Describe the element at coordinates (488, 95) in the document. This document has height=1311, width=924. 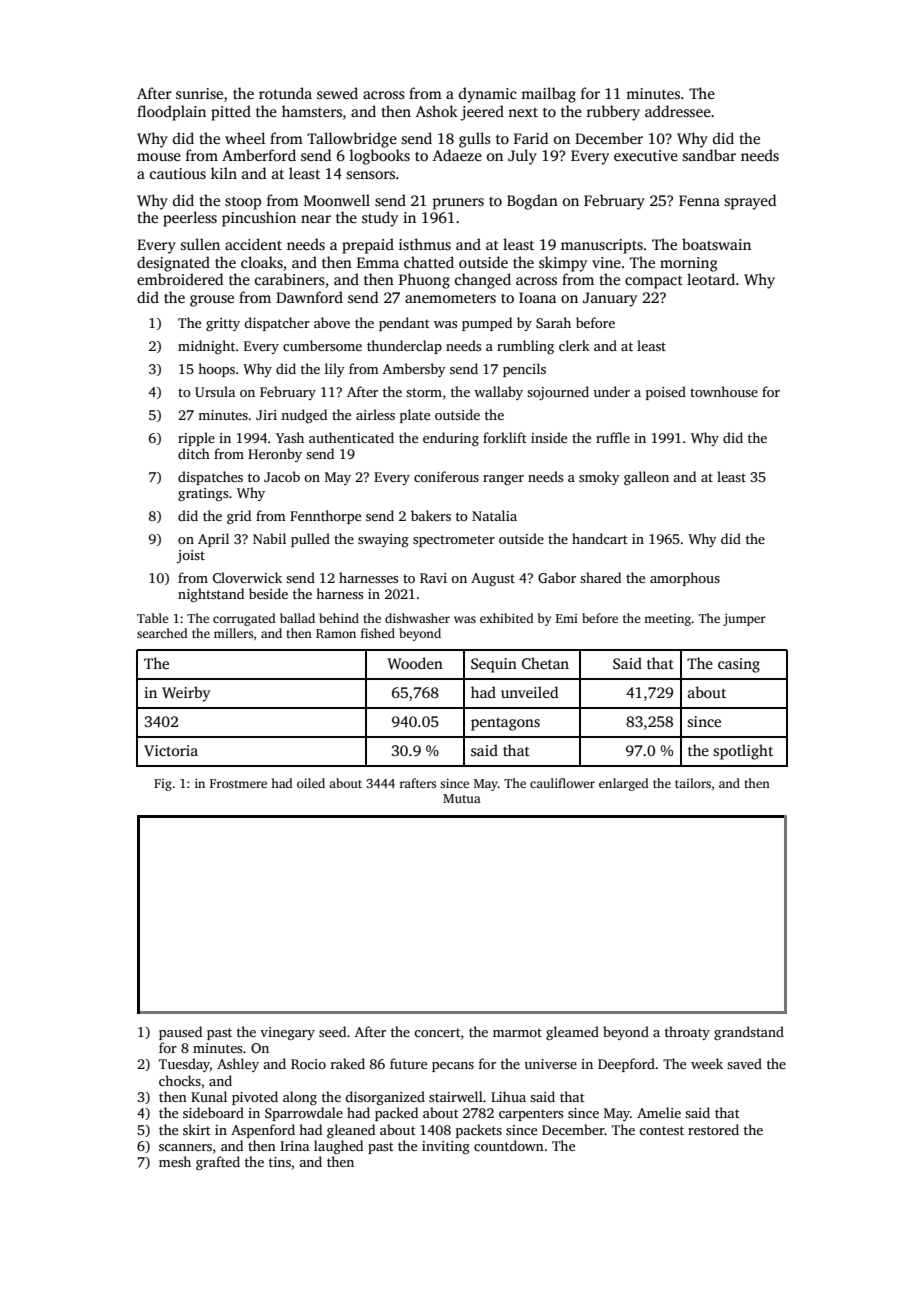
I see `dynamic` at that location.
